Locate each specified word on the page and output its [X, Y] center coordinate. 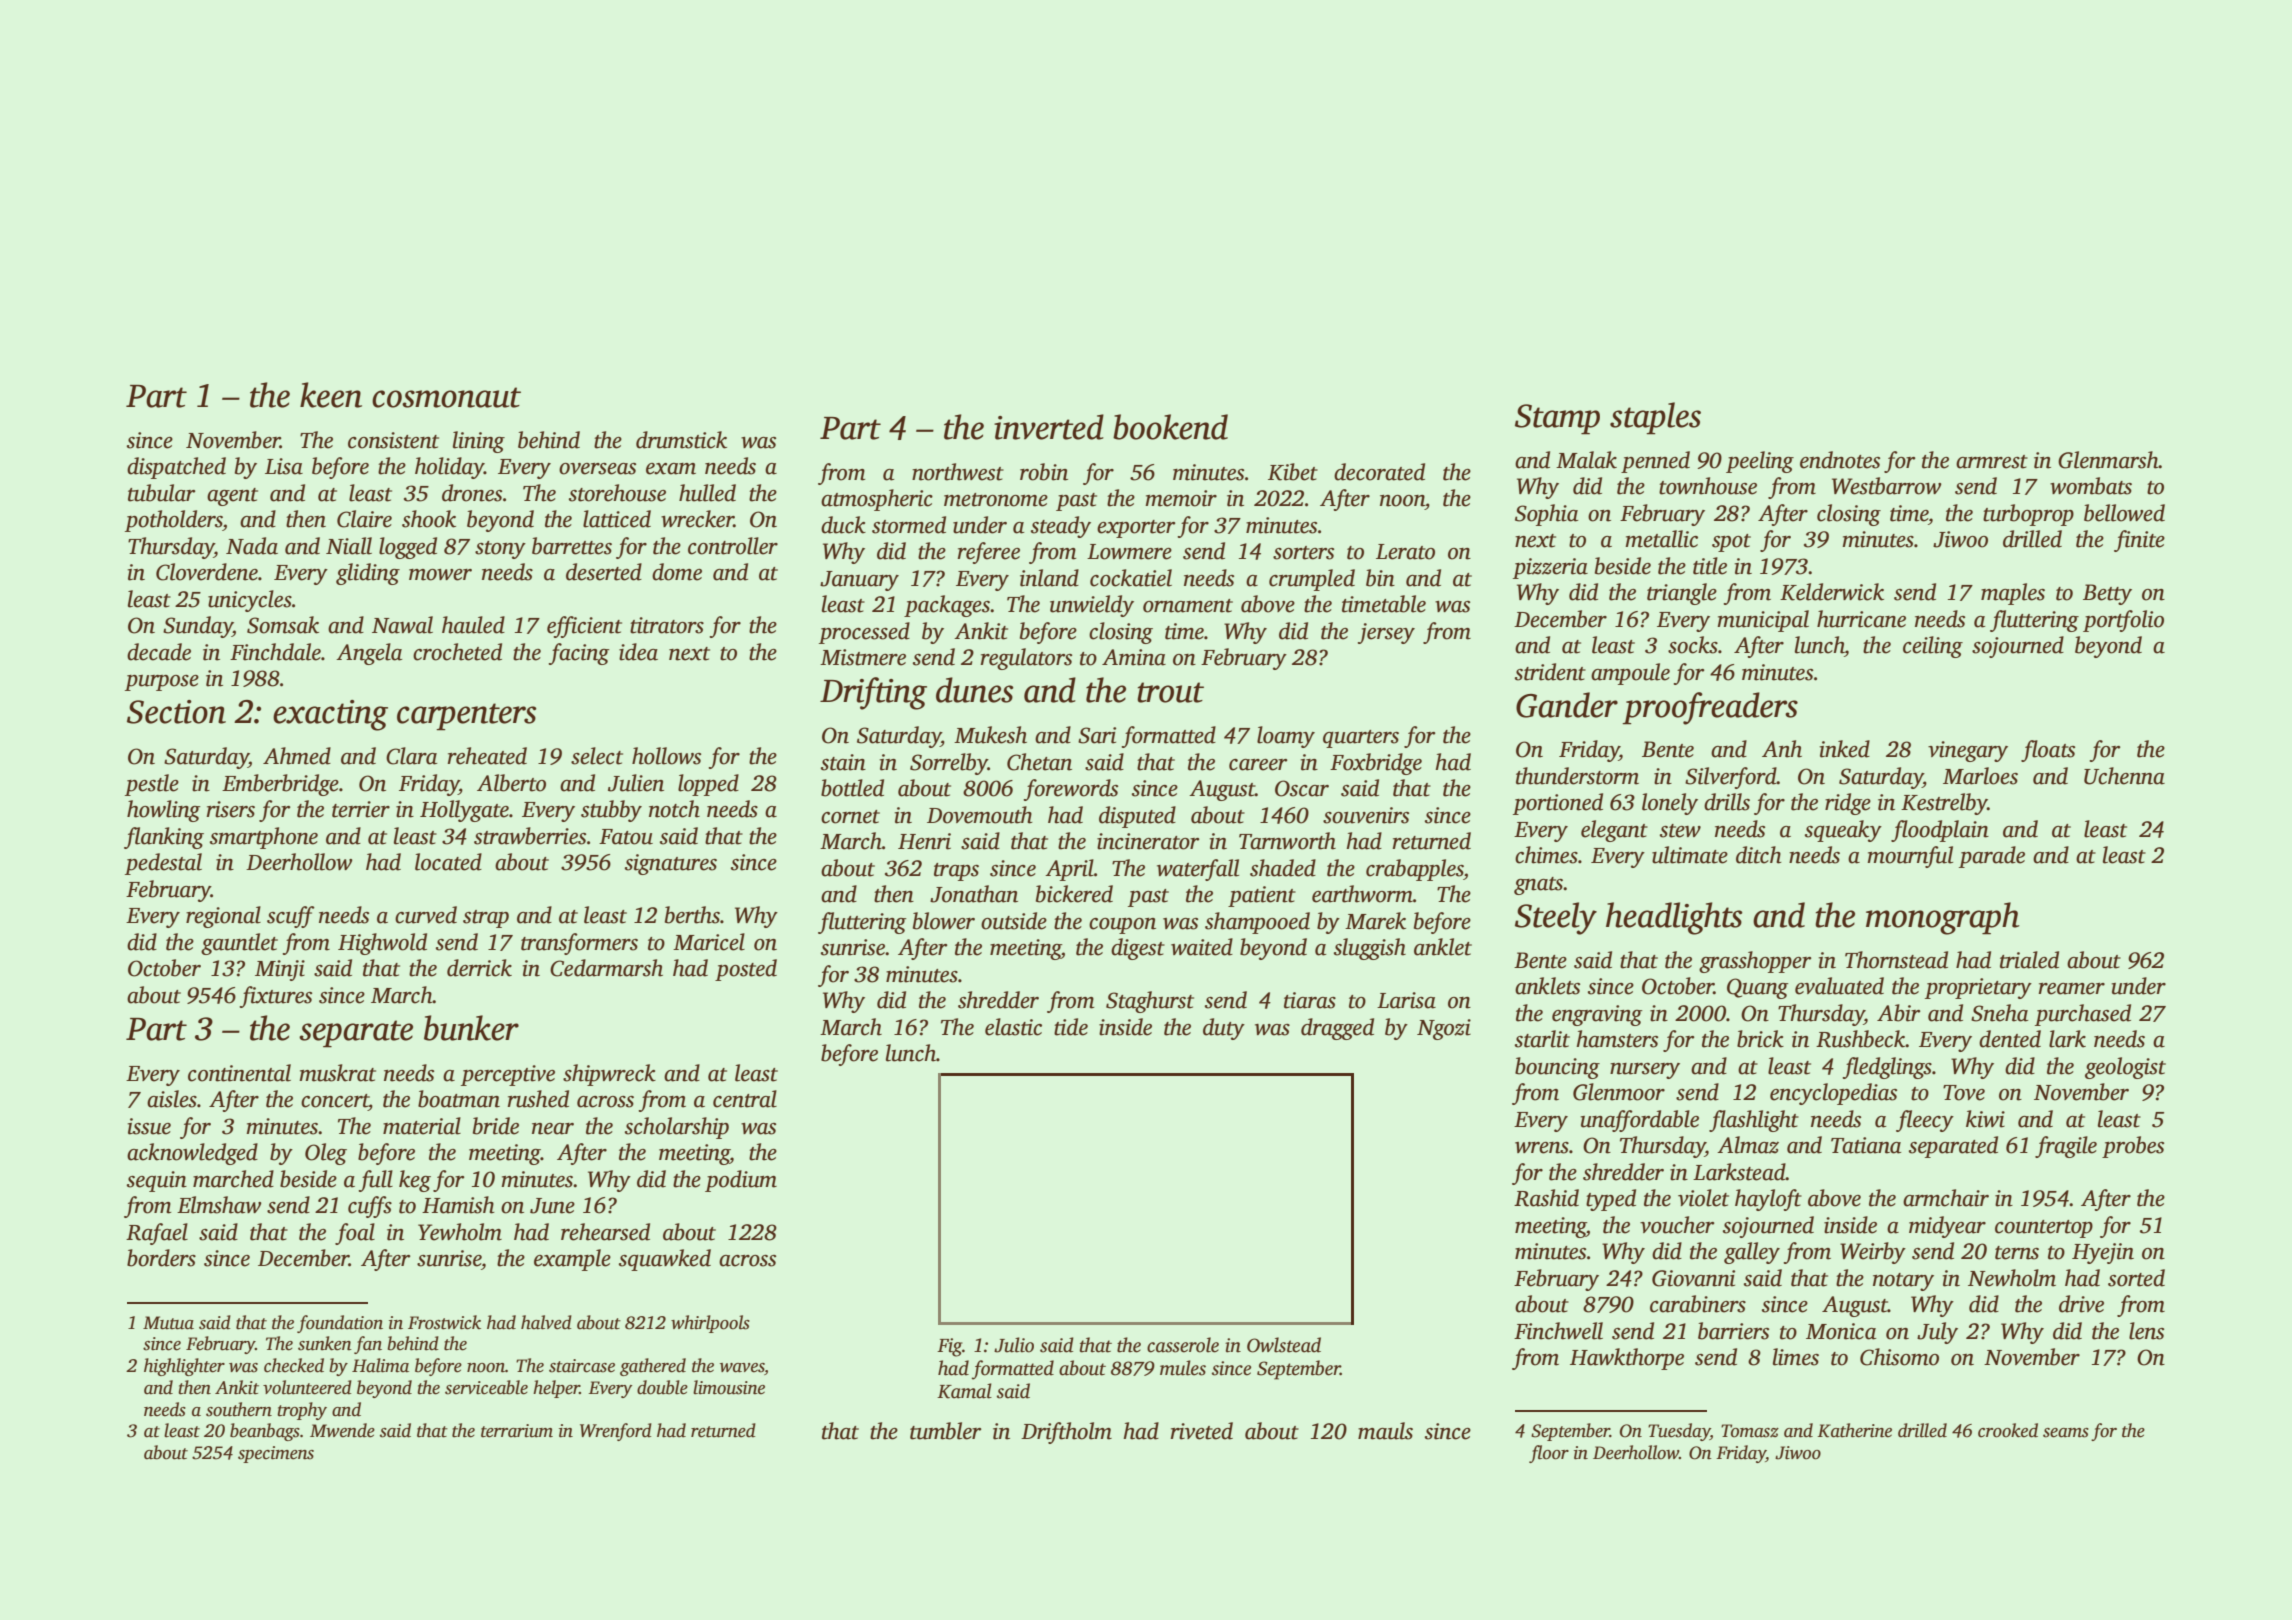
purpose [162, 683]
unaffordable [1640, 1121]
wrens [1542, 1148]
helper [556, 1389]
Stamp [1557, 419]
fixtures [276, 997]
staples [1655, 418]
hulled [707, 493]
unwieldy [1092, 606]
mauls [1385, 1431]
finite [2139, 541]
